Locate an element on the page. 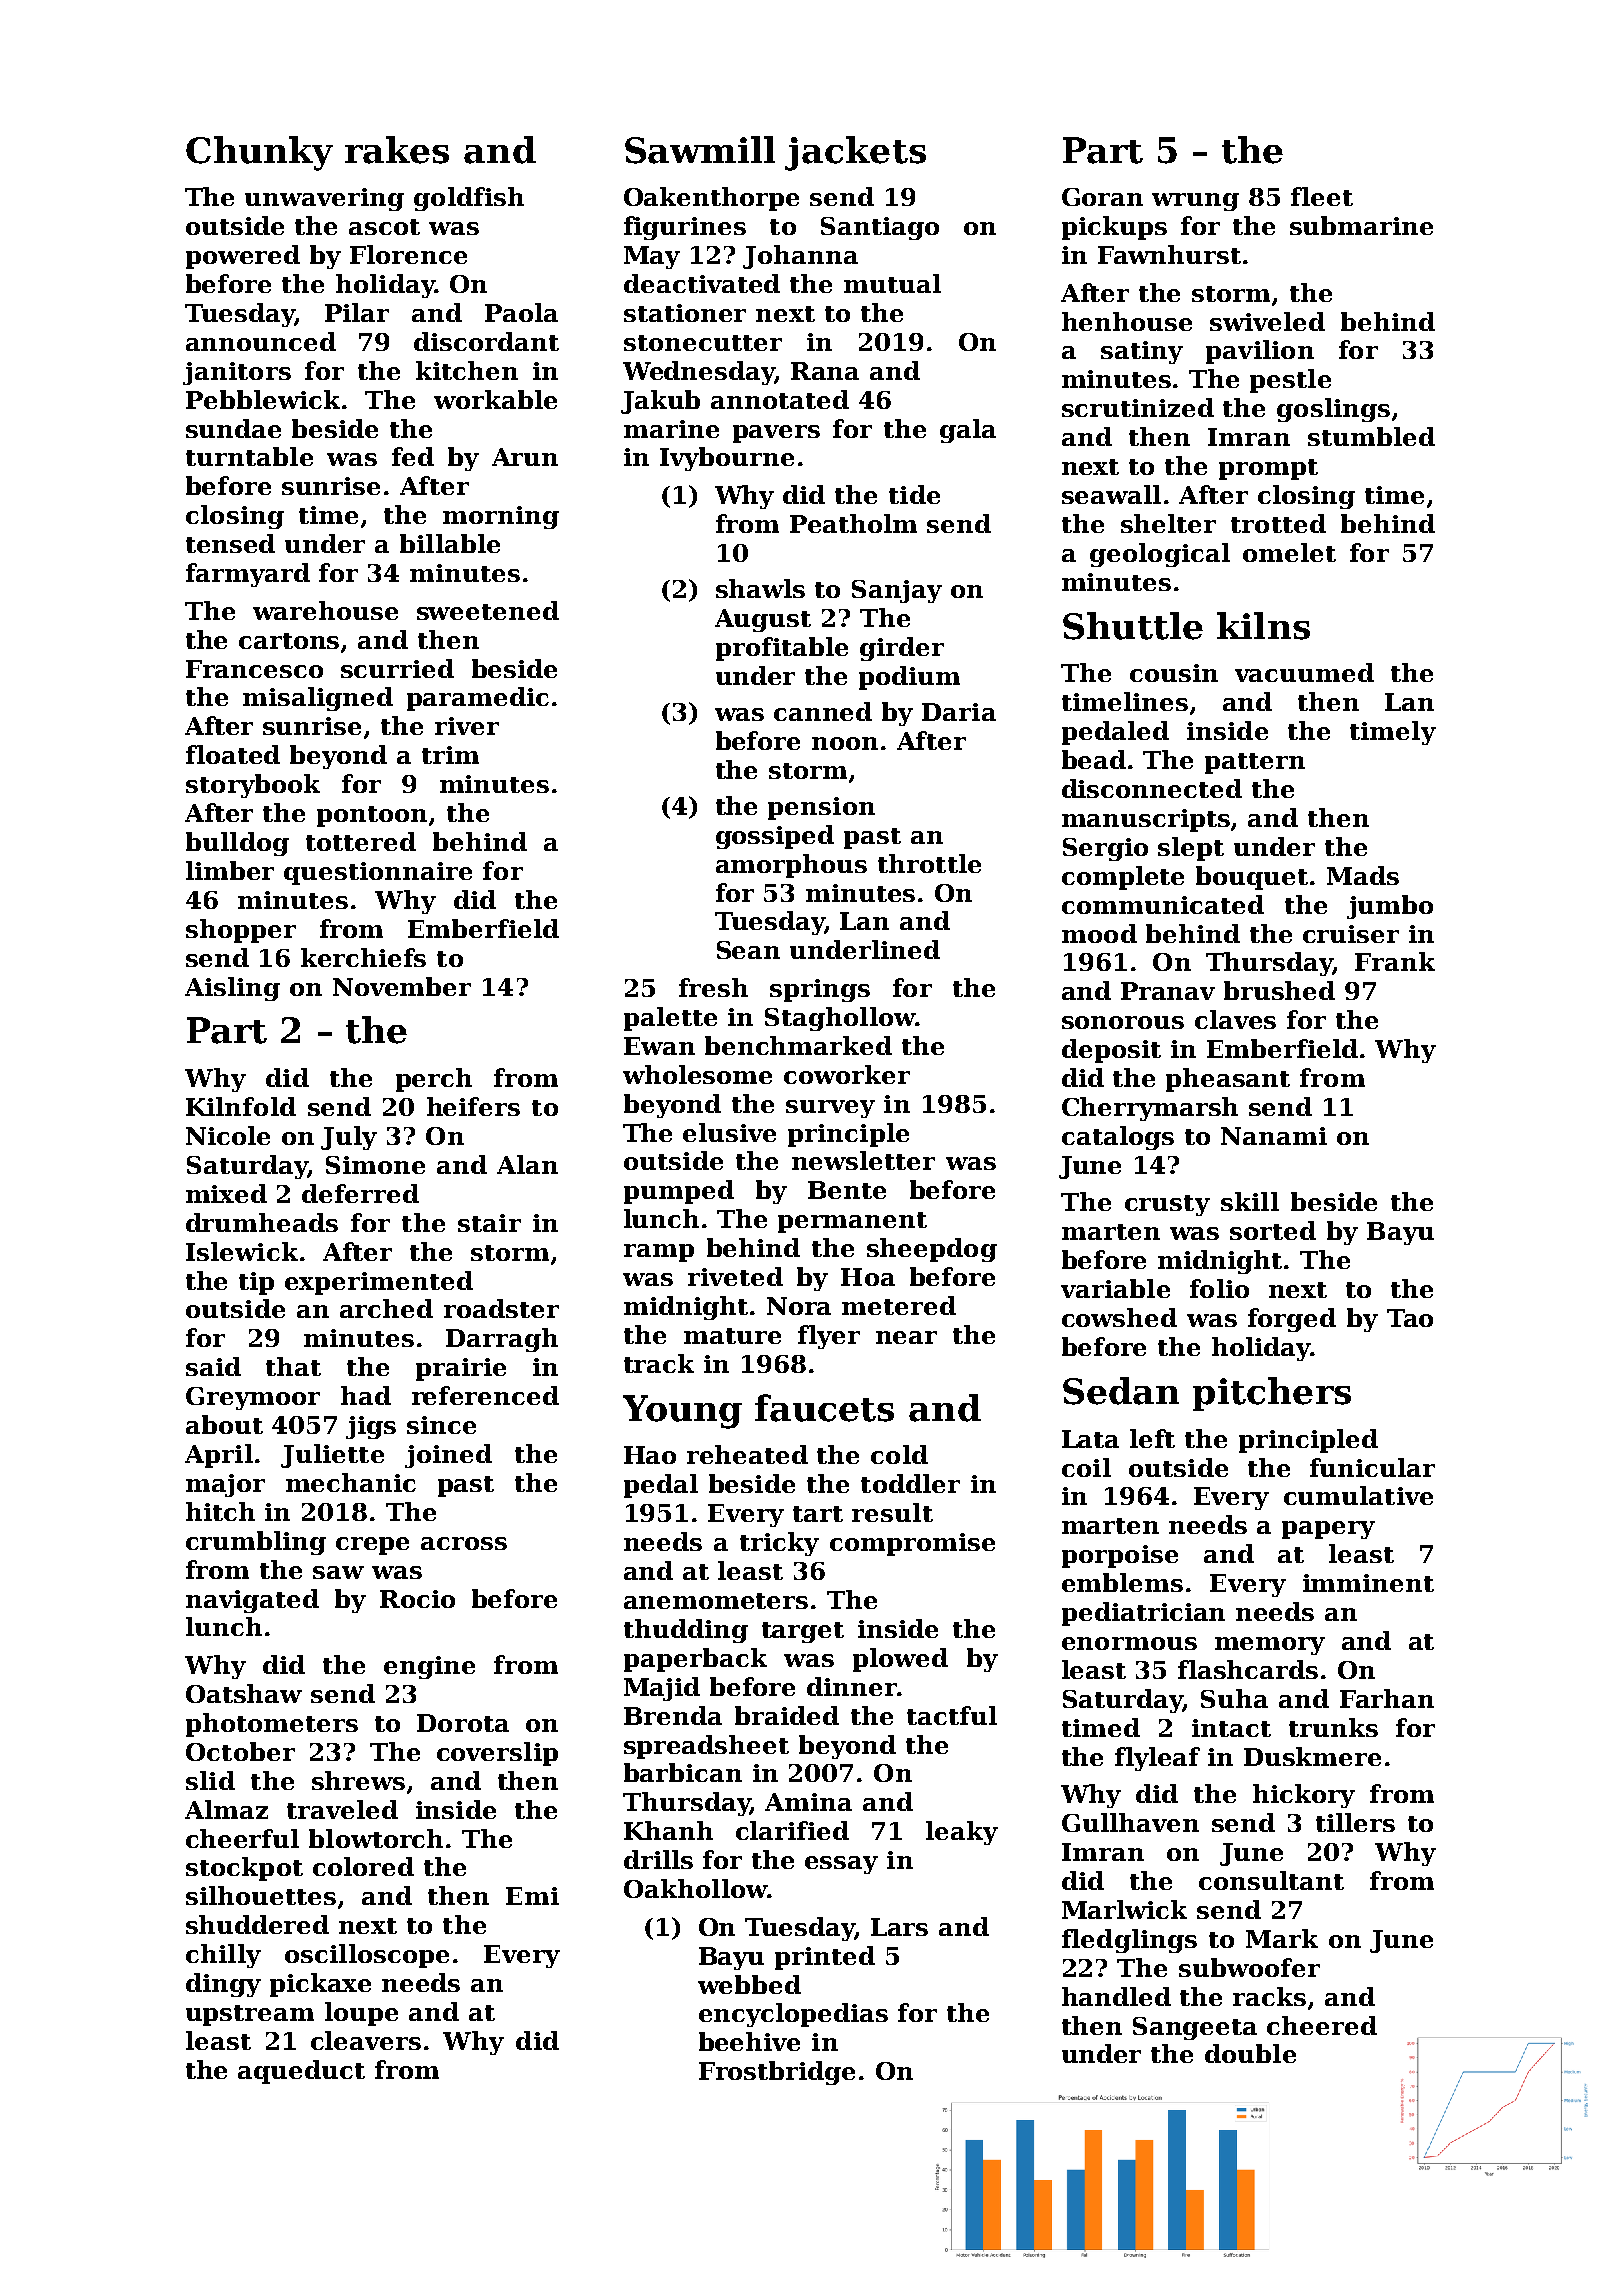 Image resolution: width=1620 pixels, height=2292 pixels. profitable is located at coordinates (782, 649).
